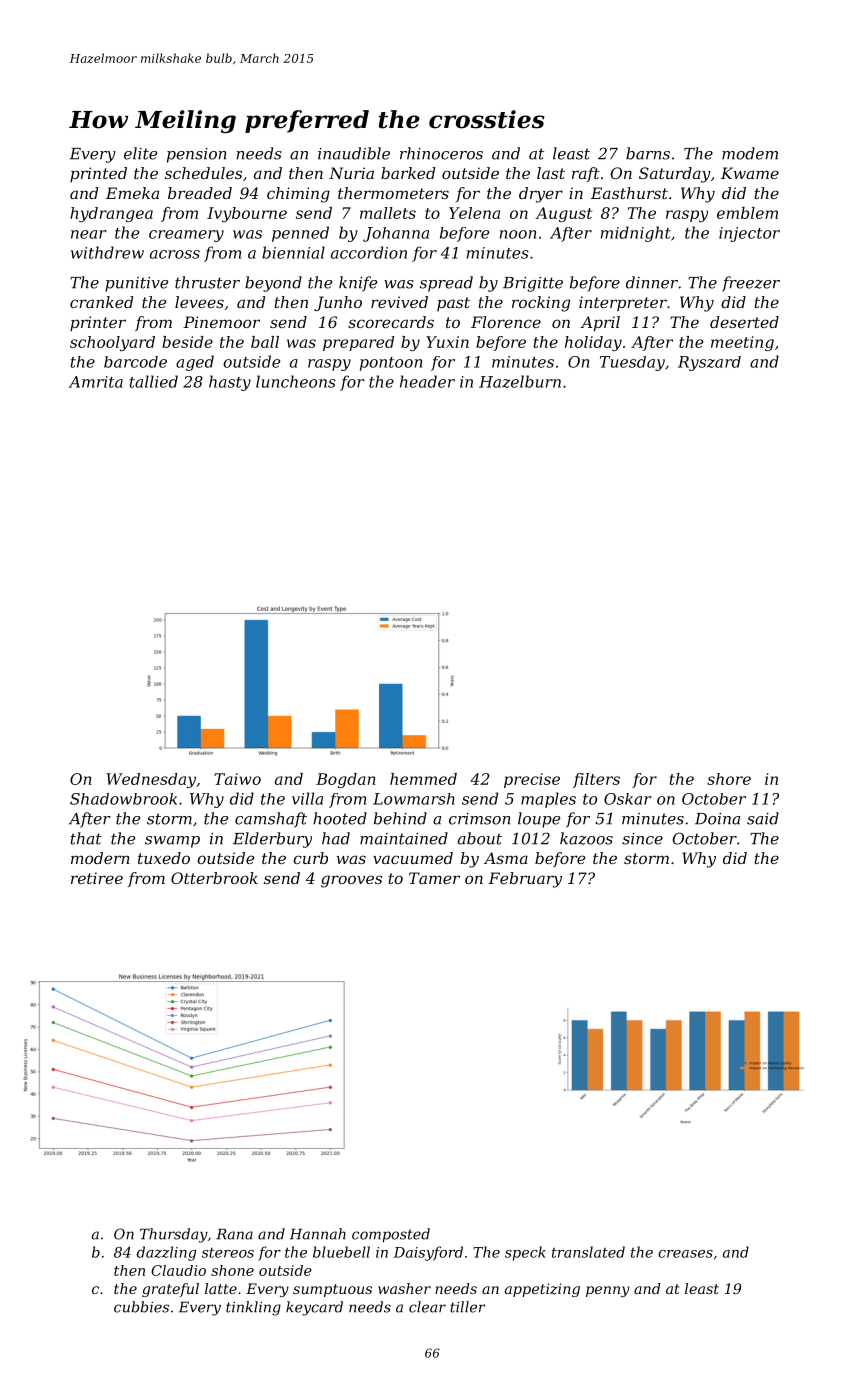 Image resolution: width=849 pixels, height=1400 pixels. What do you see at coordinates (391, 364) in the screenshot?
I see `pontoon` at bounding box center [391, 364].
